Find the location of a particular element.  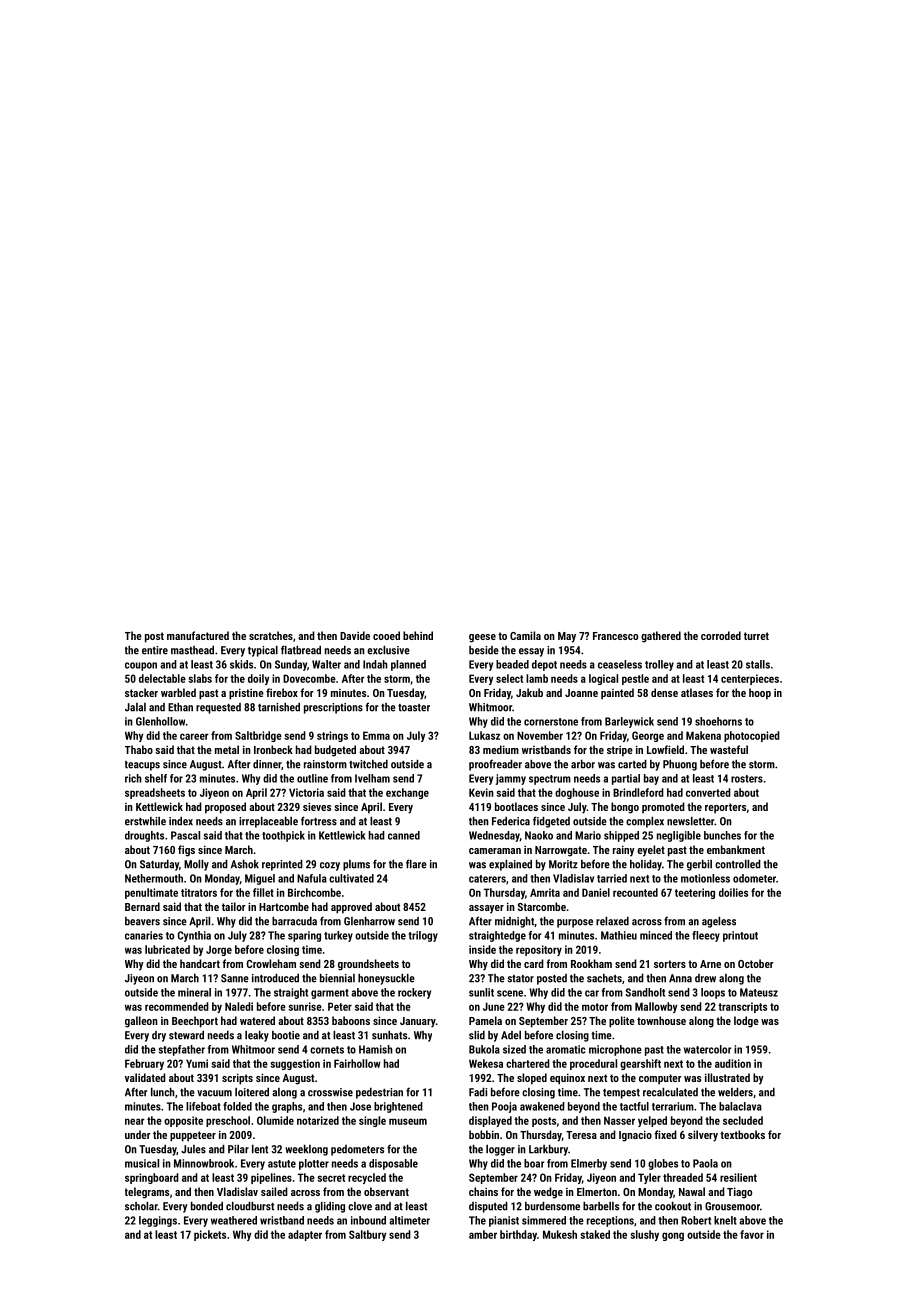

Pamela is located at coordinates (485, 1020).
